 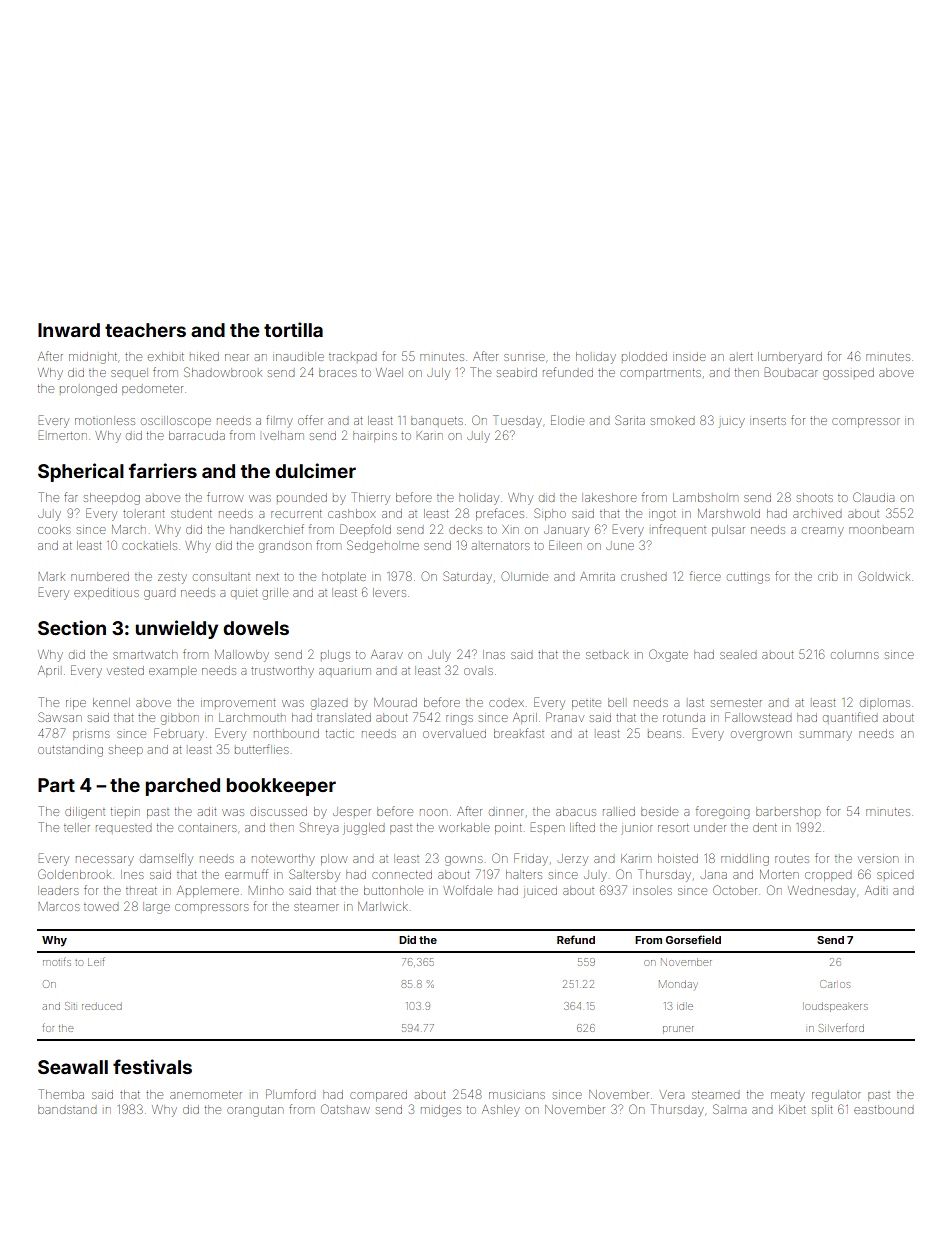 What do you see at coordinates (70, 751) in the screenshot?
I see `outstanding` at bounding box center [70, 751].
